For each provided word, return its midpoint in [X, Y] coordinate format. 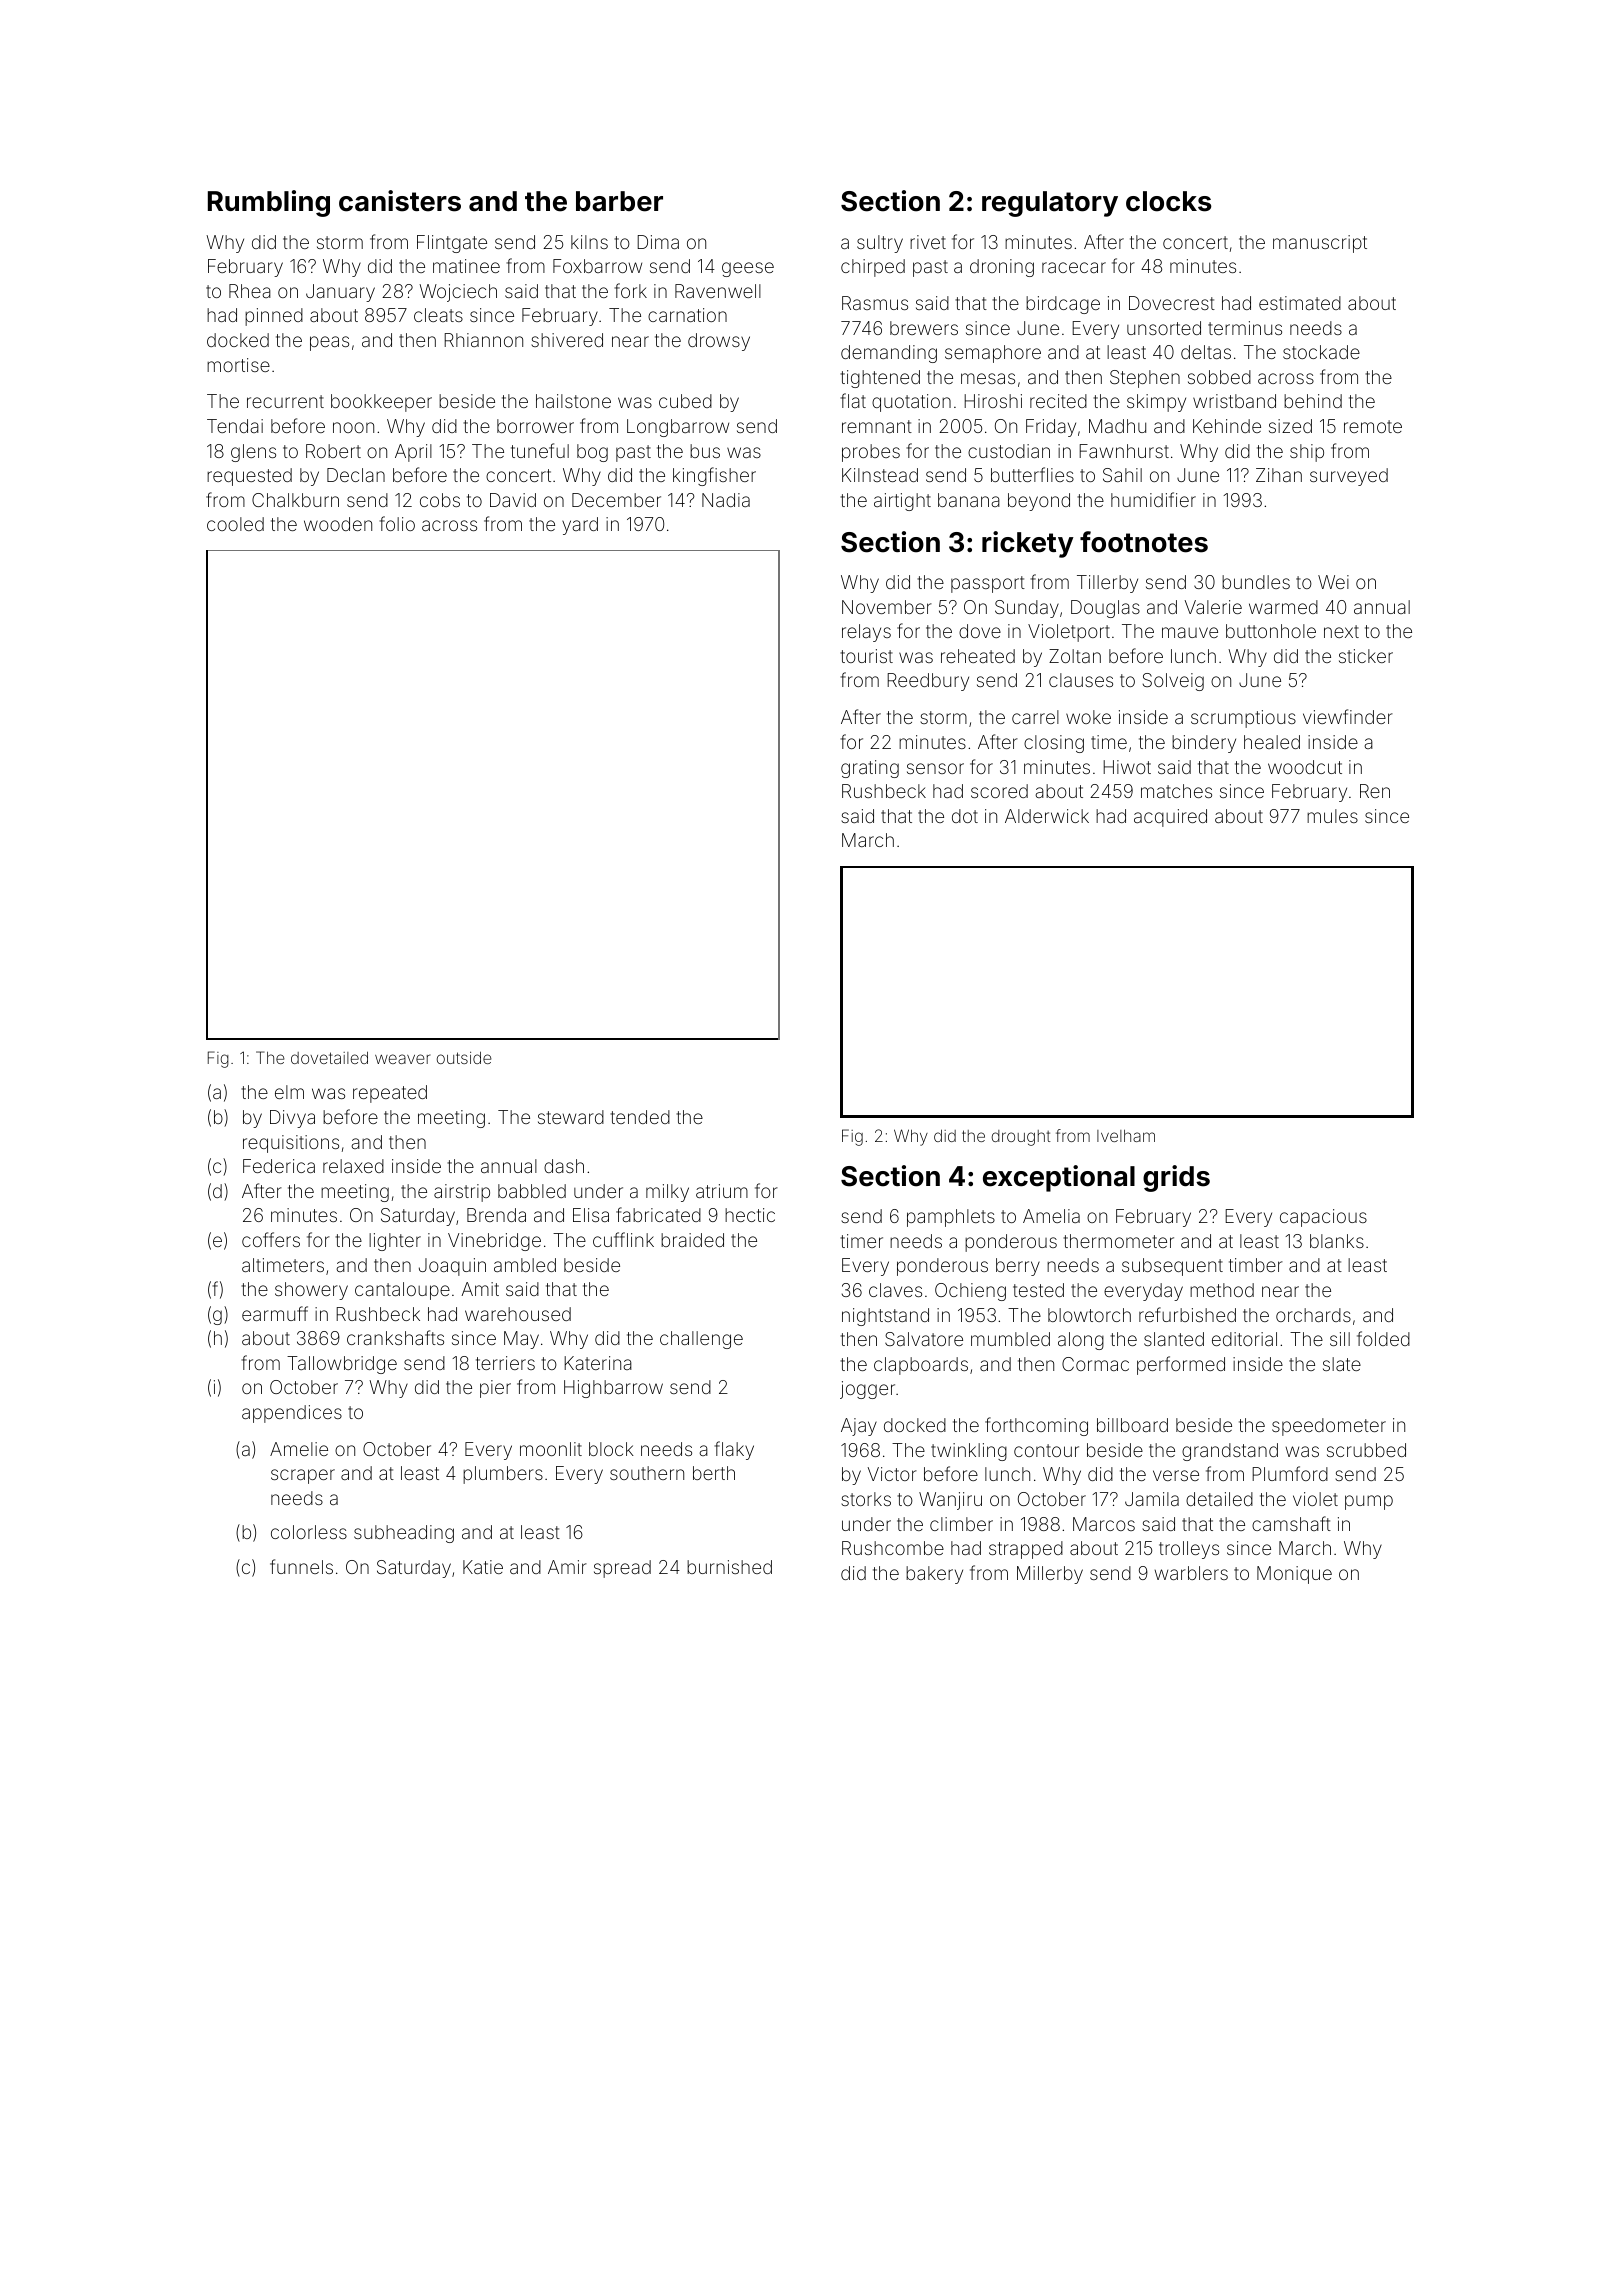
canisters [400, 201]
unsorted [1164, 328]
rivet [928, 242]
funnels [301, 1566]
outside [464, 1057]
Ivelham [1126, 1136]
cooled [235, 524]
